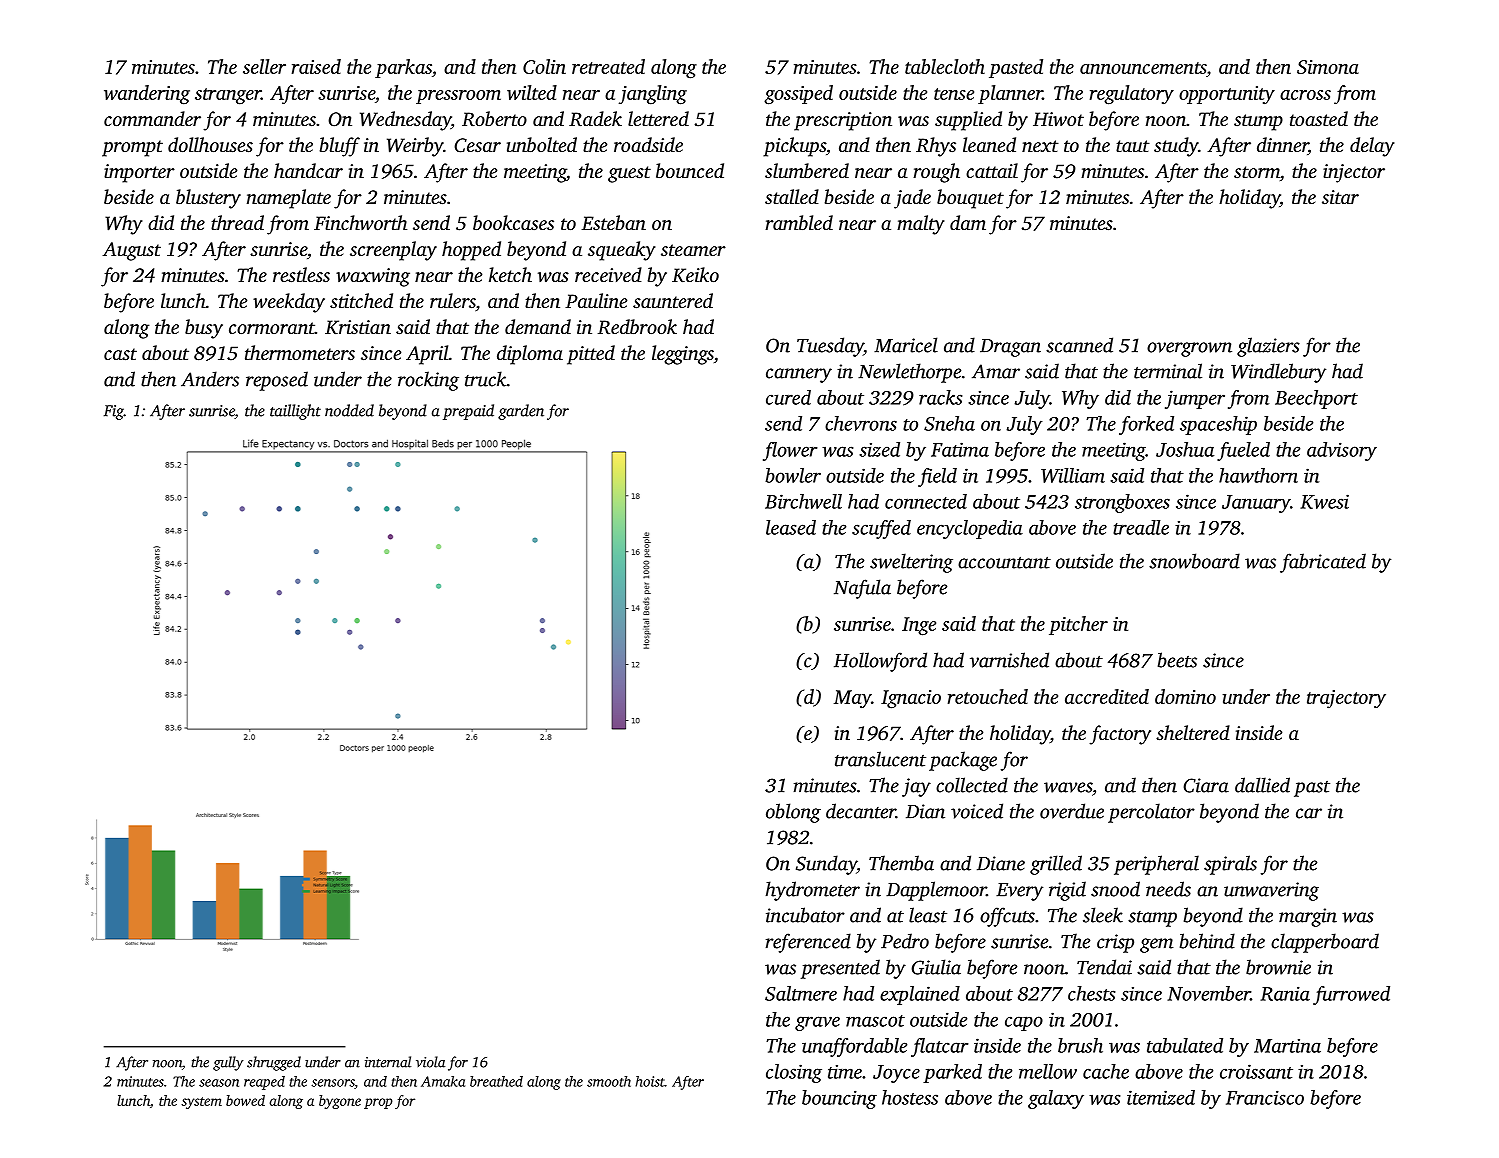 The image size is (1499, 1158). Describe the element at coordinates (147, 95) in the image. I see `wandering` at that location.
